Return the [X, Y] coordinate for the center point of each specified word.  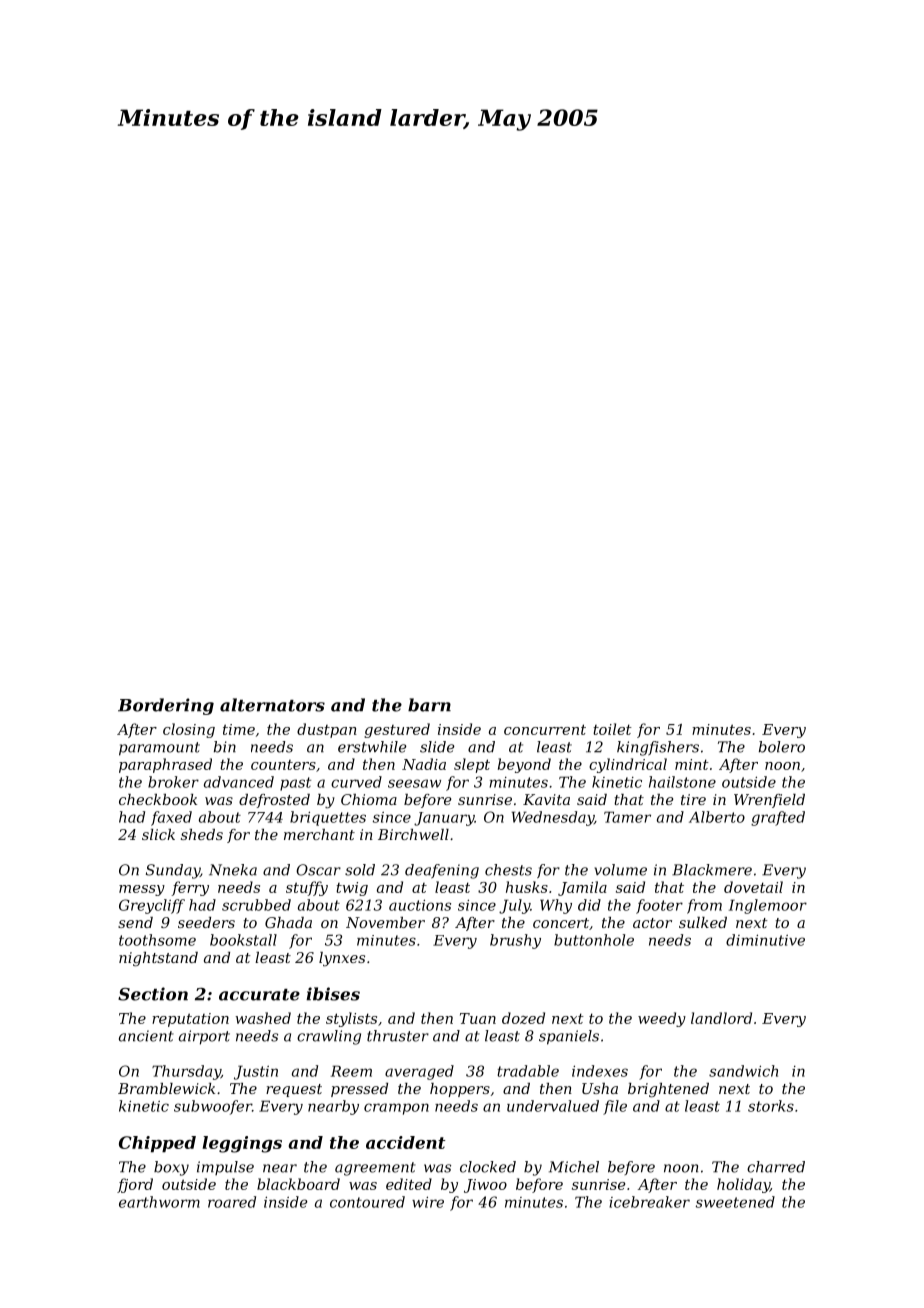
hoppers [460, 1090]
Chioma [369, 799]
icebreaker [649, 1202]
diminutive [765, 940]
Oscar [318, 870]
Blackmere [712, 870]
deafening [442, 871]
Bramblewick [166, 1088]
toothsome [157, 940]
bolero [782, 747]
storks [771, 1106]
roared [232, 1202]
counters [283, 765]
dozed [523, 1018]
